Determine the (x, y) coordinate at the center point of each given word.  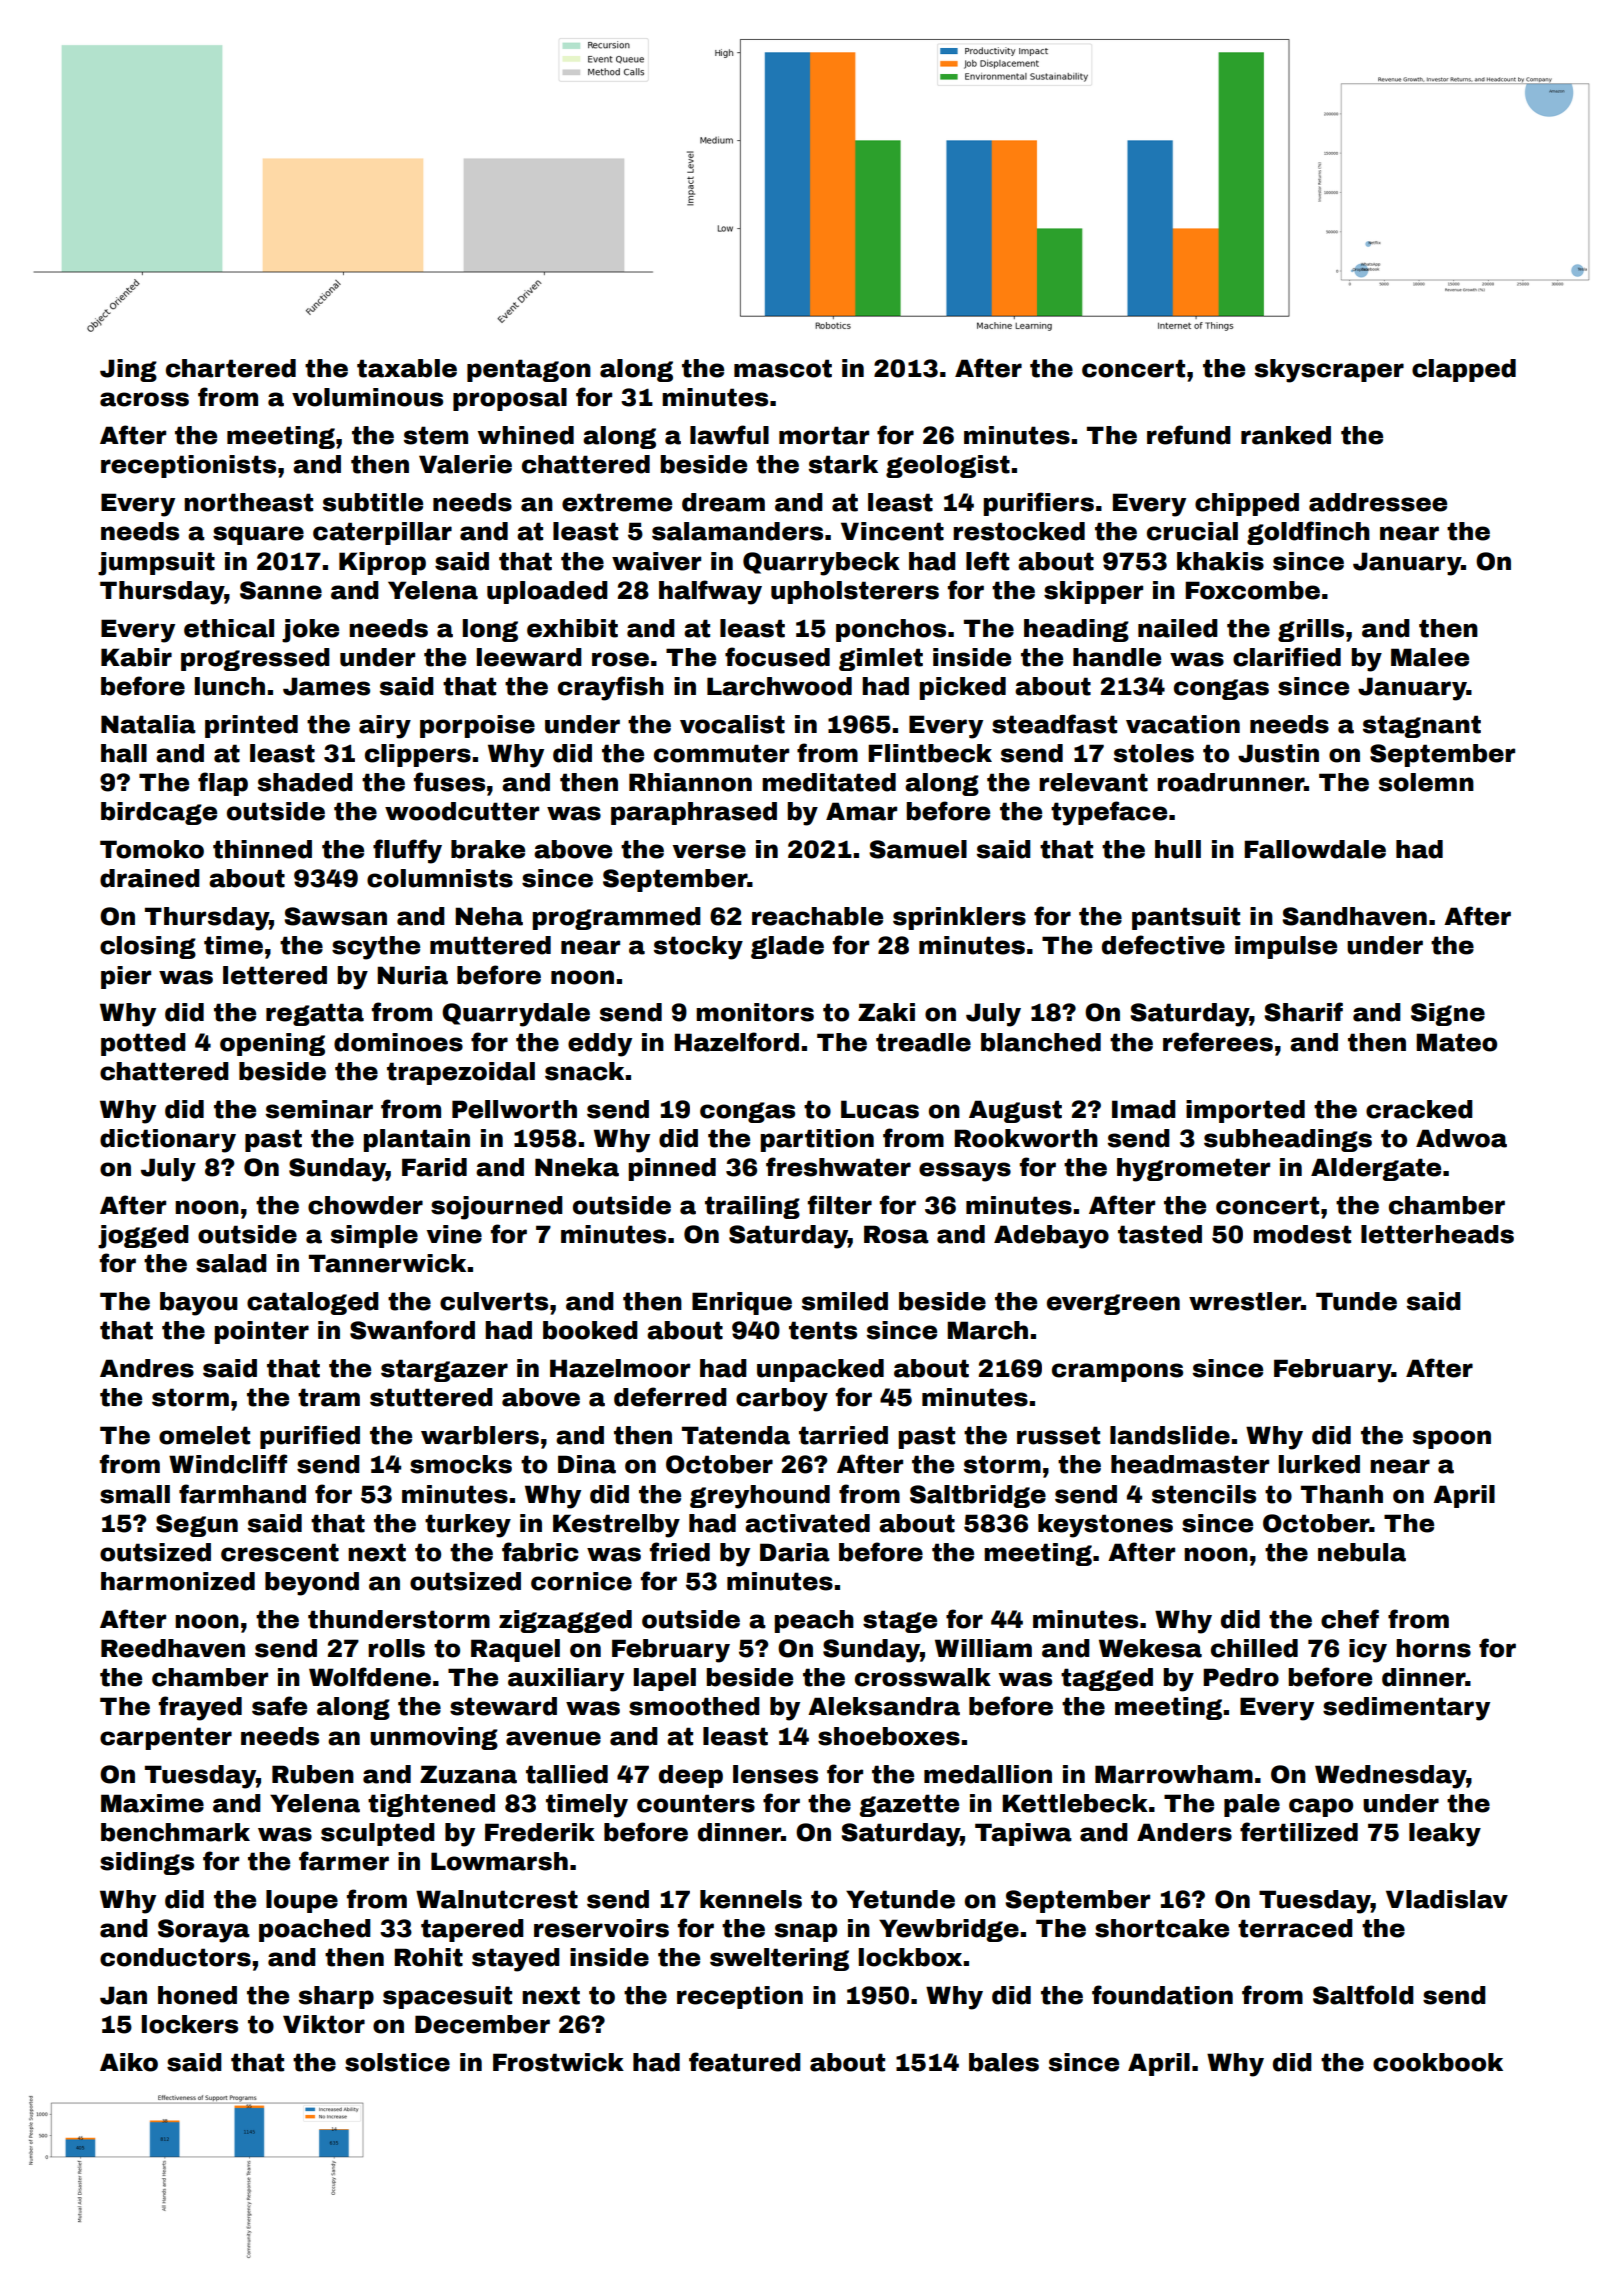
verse (709, 851)
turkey (468, 1526)
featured (745, 2062)
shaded (305, 782)
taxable (407, 368)
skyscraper (1329, 371)
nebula (1362, 1552)
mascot (783, 368)
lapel (665, 1679)
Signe (1448, 1014)
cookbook (1438, 2062)
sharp (336, 1997)
